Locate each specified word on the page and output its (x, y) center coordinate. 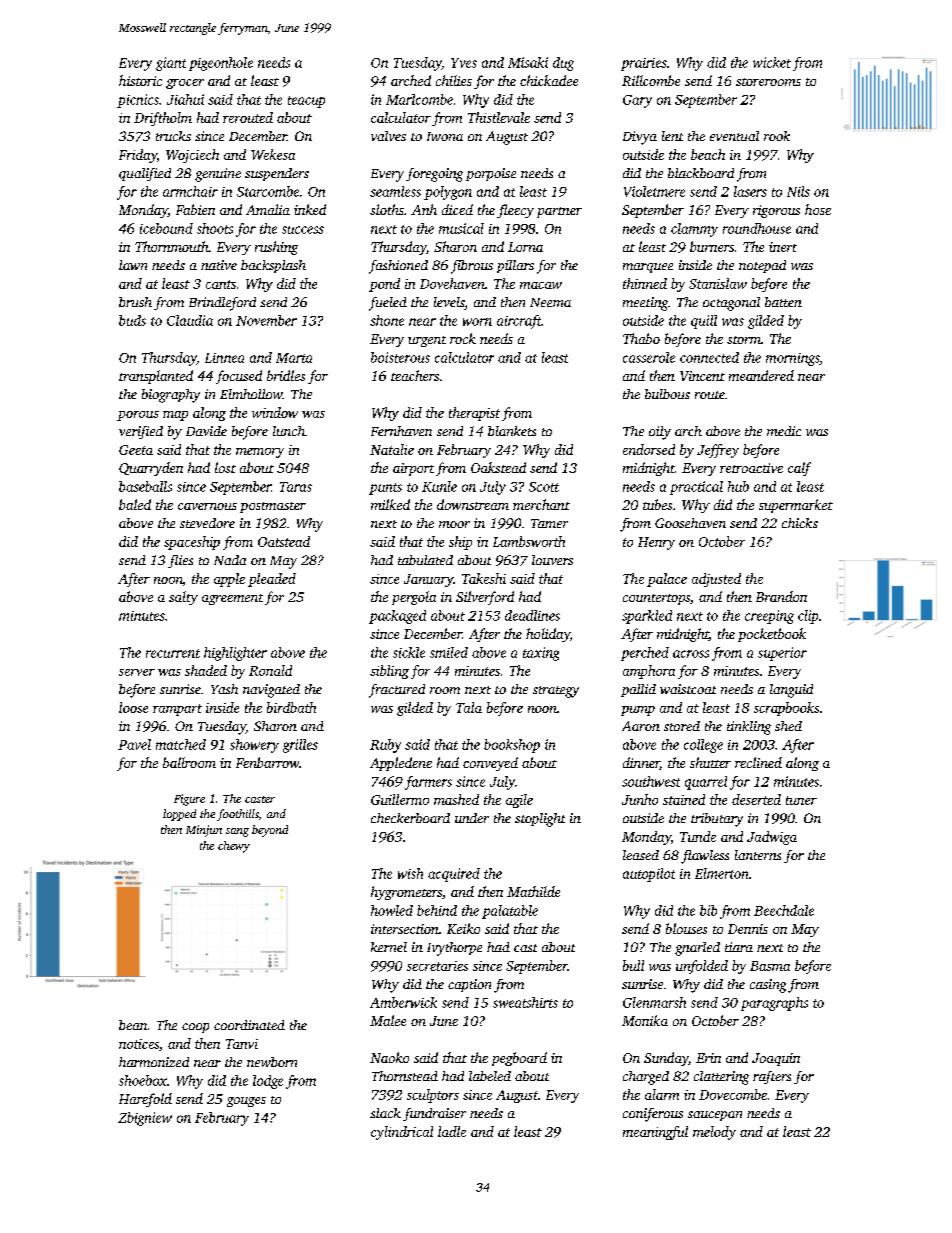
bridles (286, 375)
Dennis (748, 929)
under (472, 818)
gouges (246, 1102)
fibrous (472, 267)
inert (783, 247)
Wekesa (273, 154)
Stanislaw (718, 283)
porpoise (491, 174)
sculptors (433, 1096)
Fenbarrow (267, 762)
